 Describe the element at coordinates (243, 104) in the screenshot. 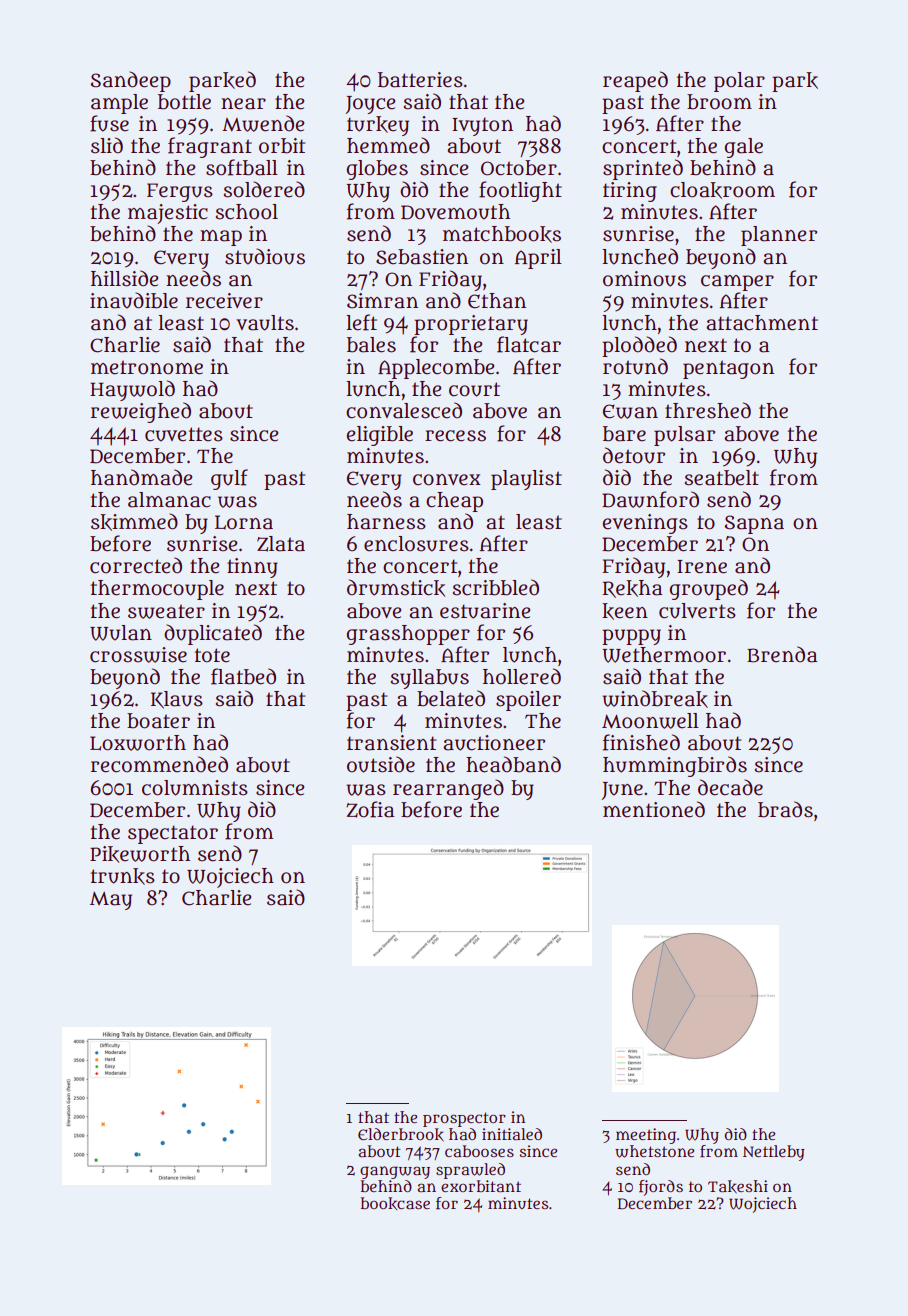

I see `near` at that location.
